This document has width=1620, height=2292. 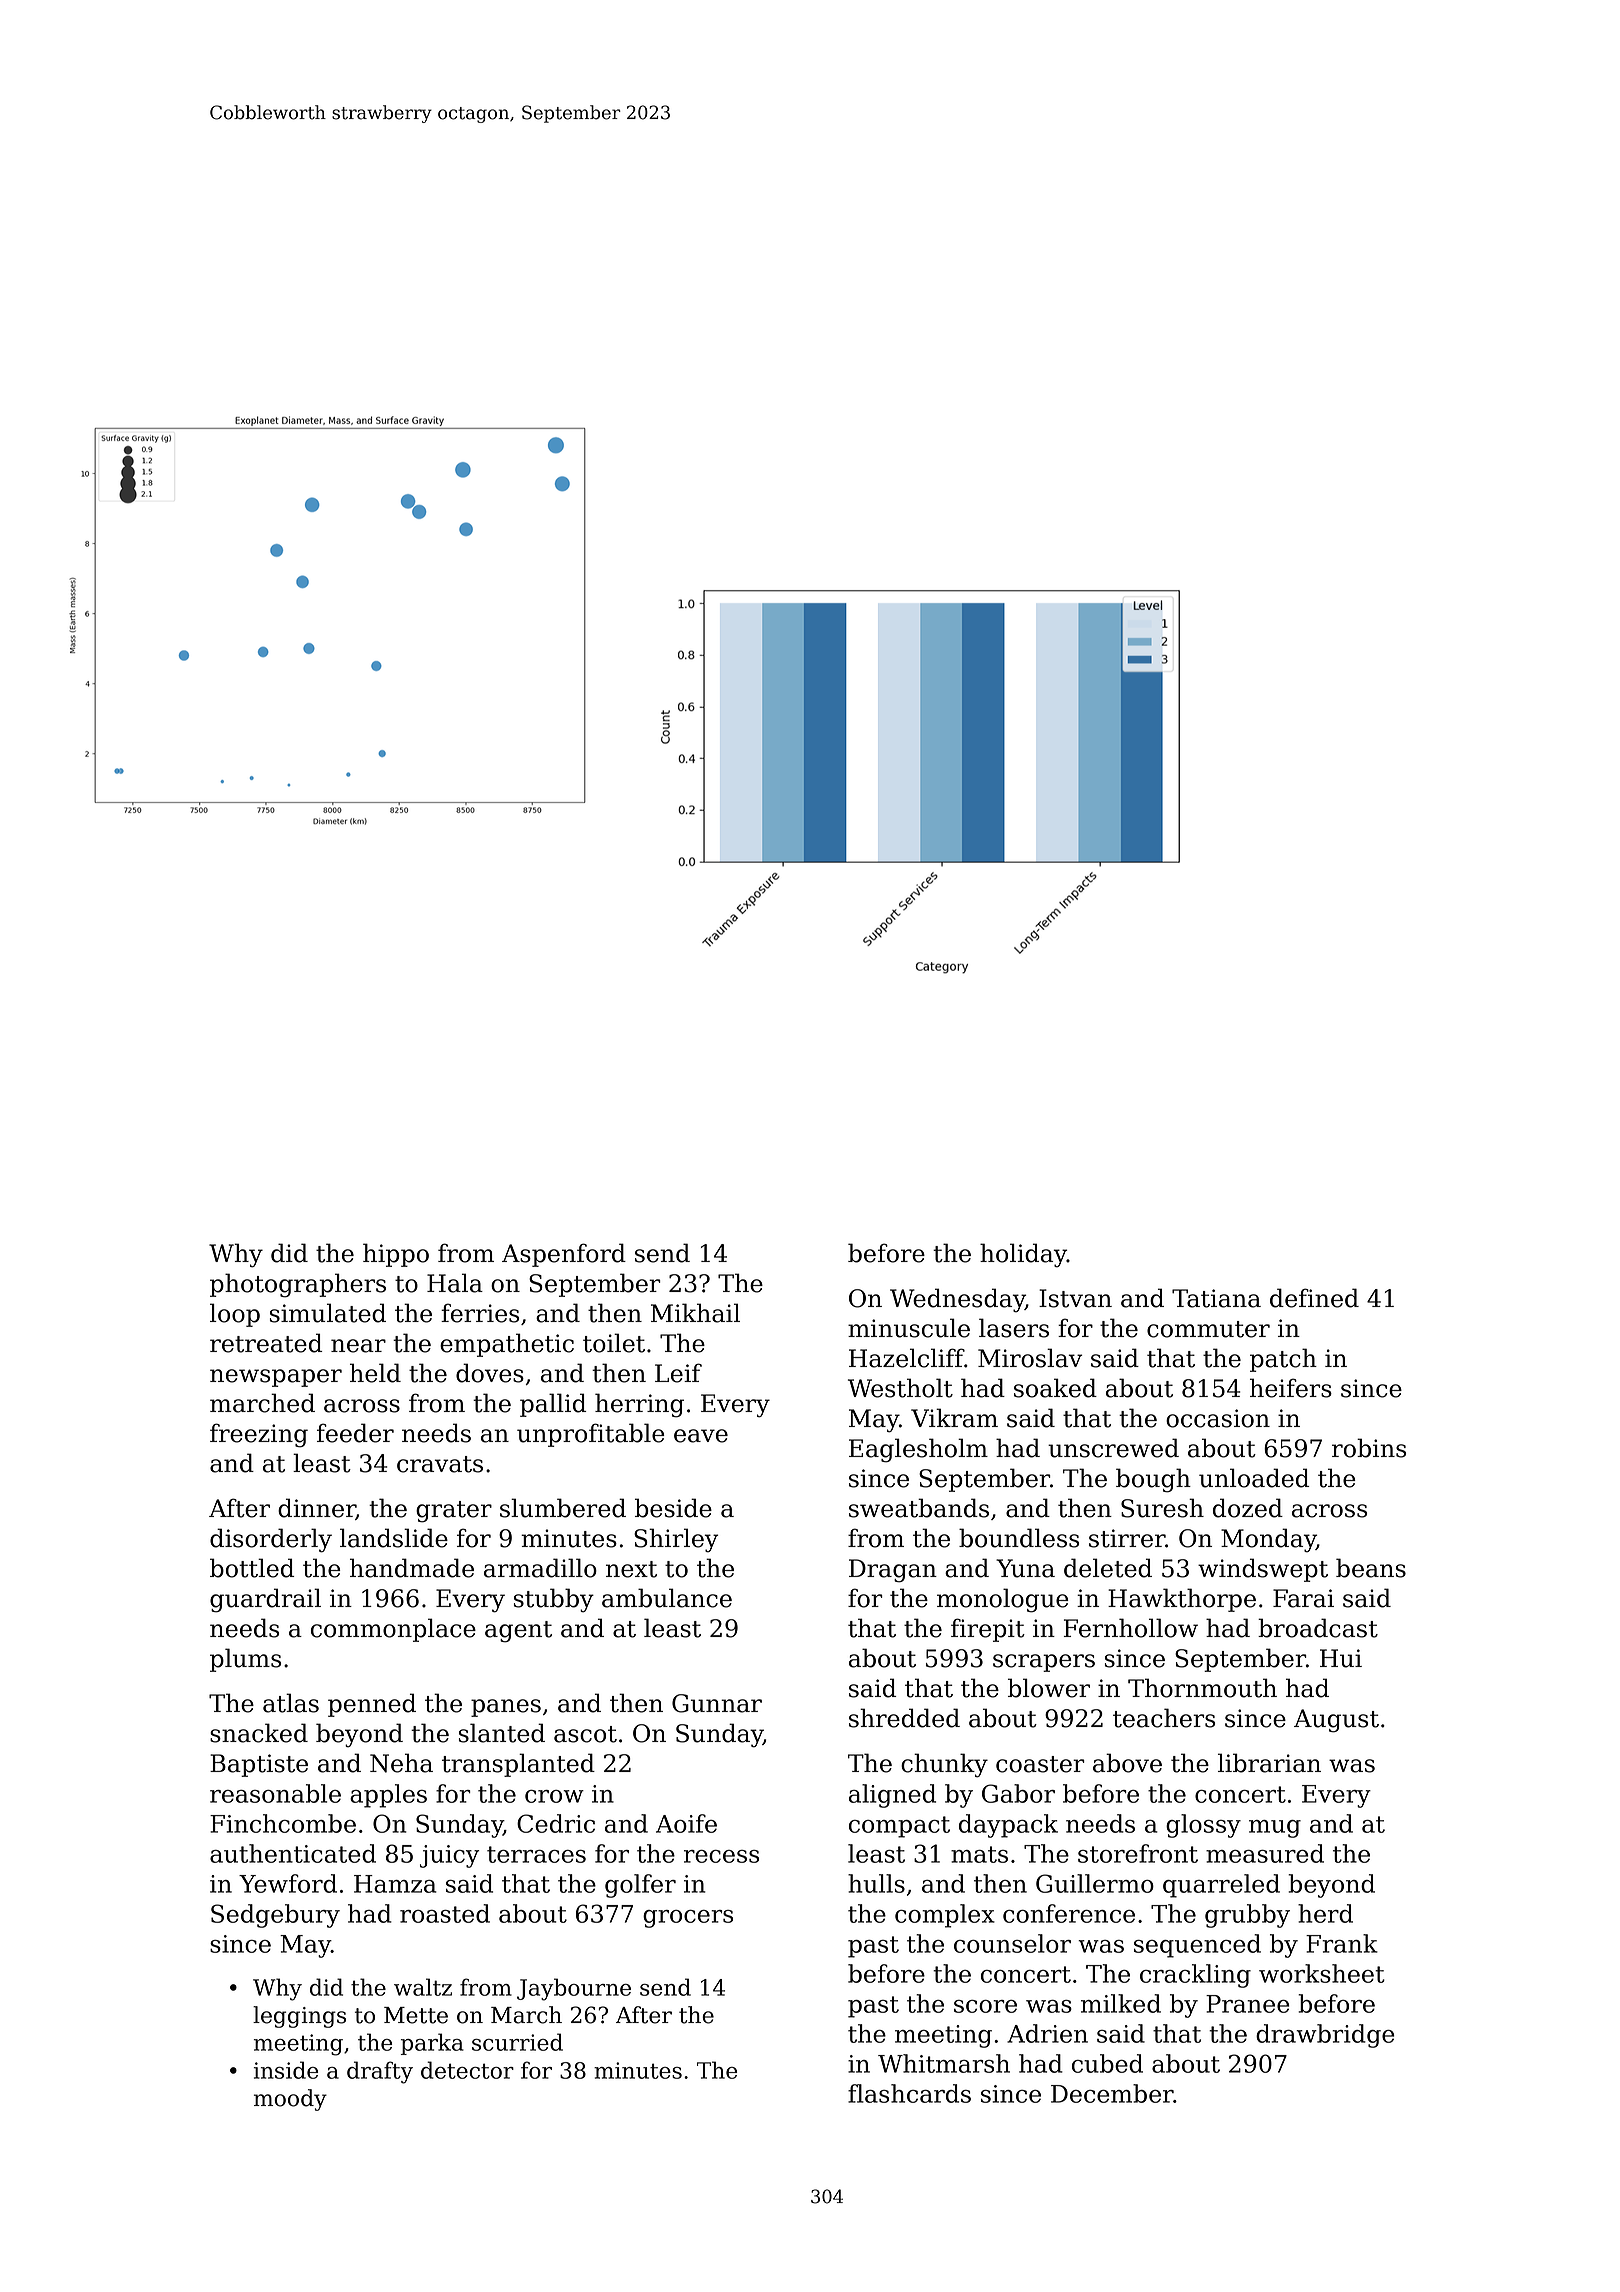 What do you see at coordinates (574, 1989) in the document?
I see `Jaybourne` at bounding box center [574, 1989].
